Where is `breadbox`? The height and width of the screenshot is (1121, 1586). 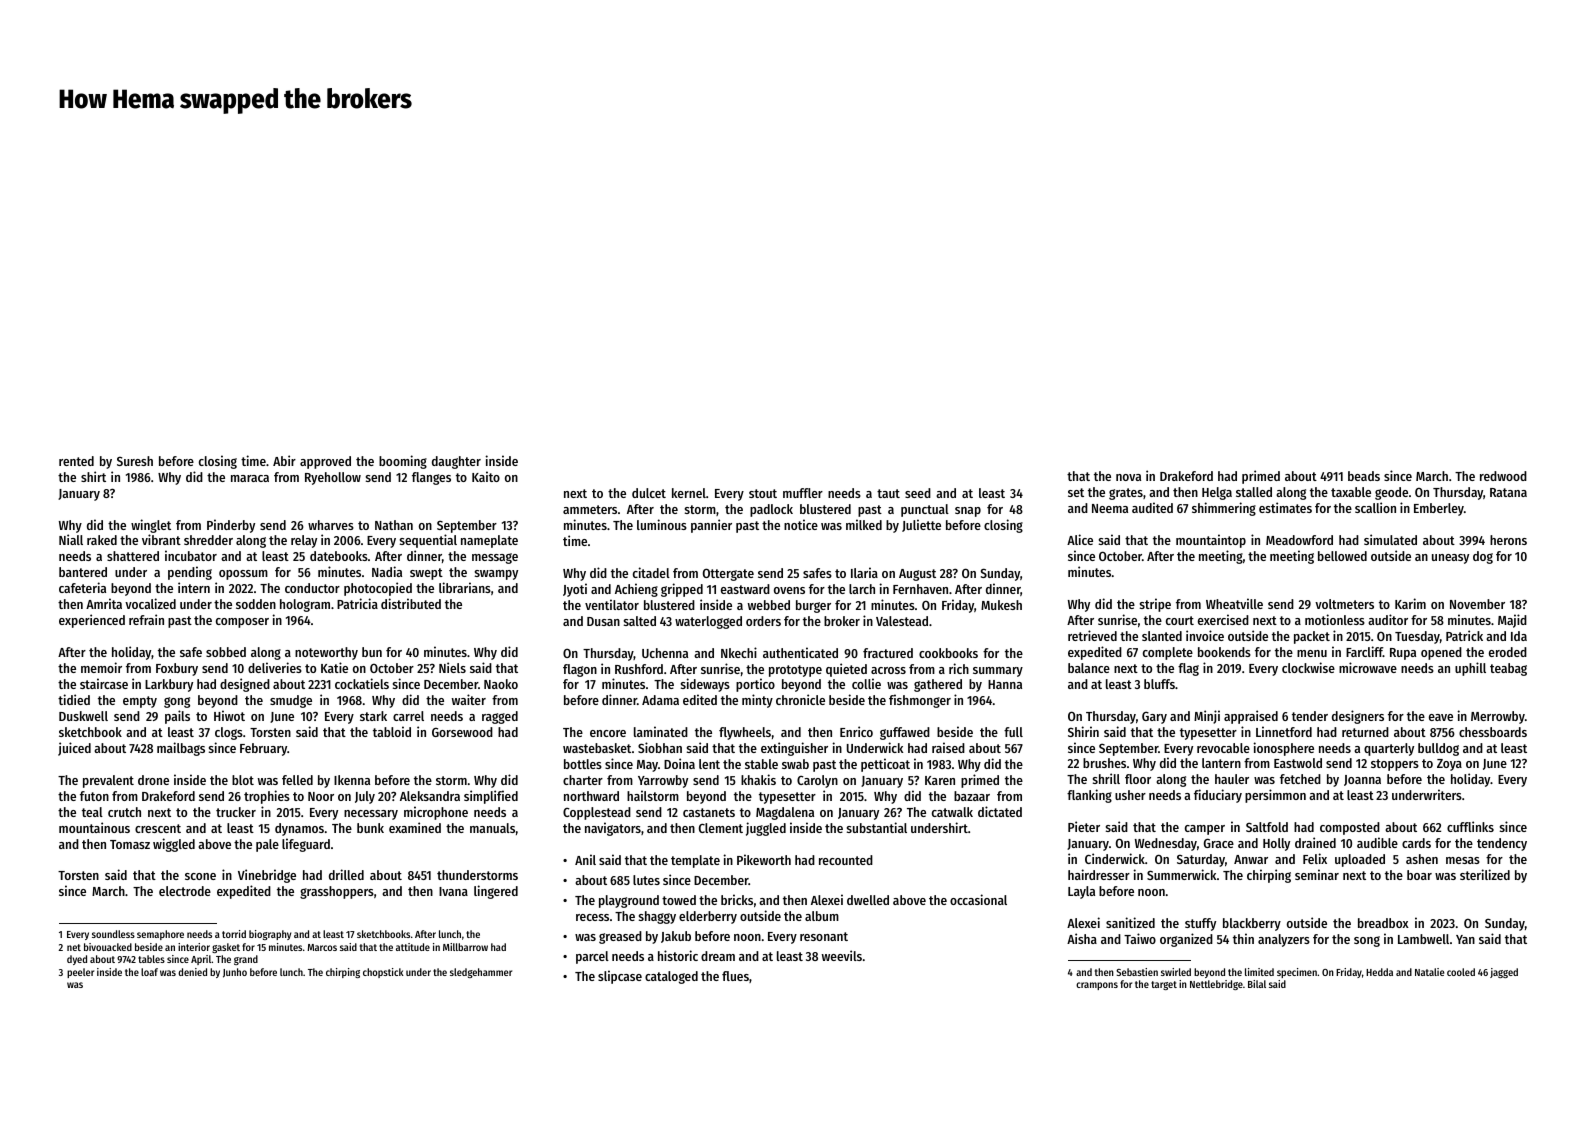 breadbox is located at coordinates (1383, 923).
